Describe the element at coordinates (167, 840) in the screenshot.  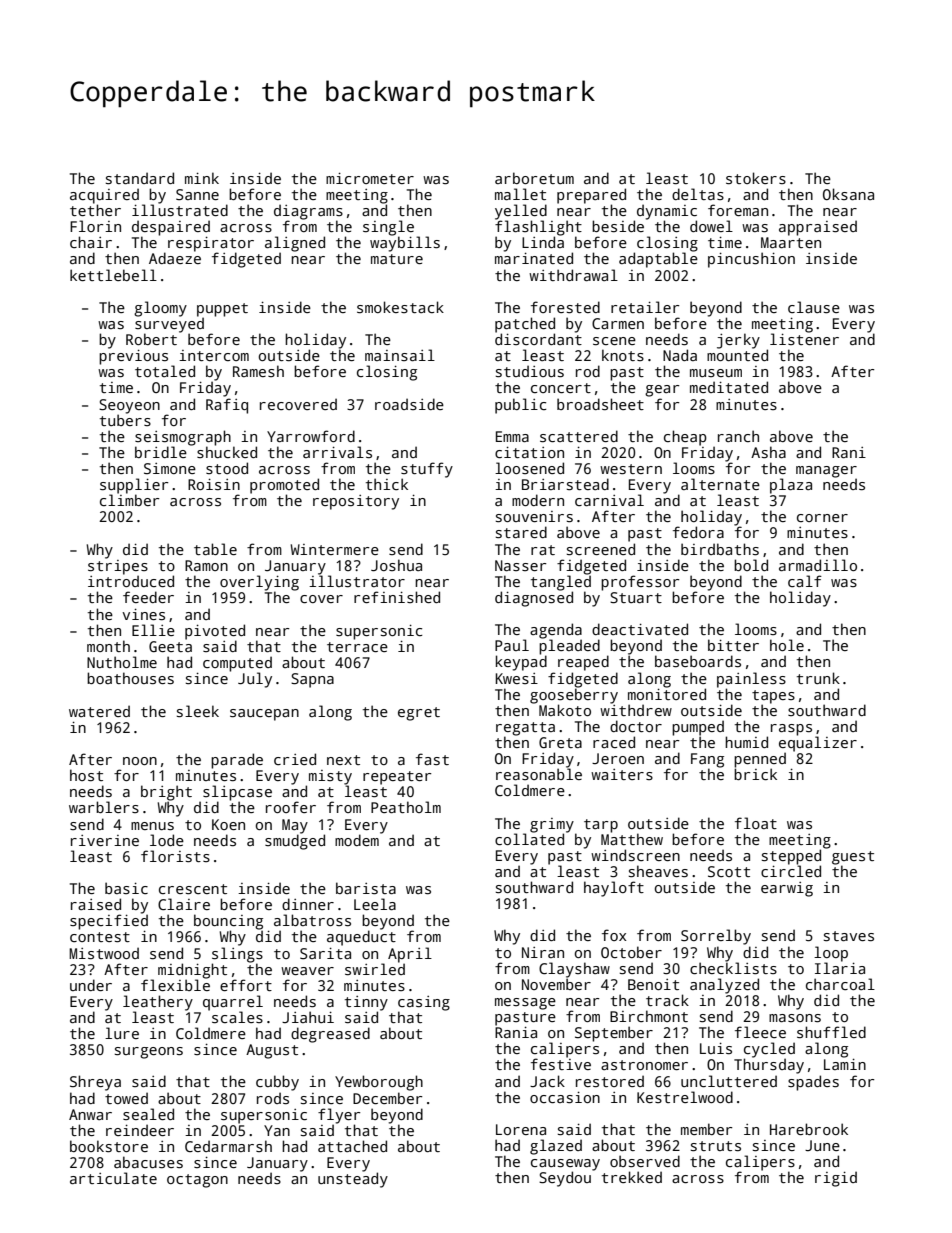
I see `lode` at that location.
